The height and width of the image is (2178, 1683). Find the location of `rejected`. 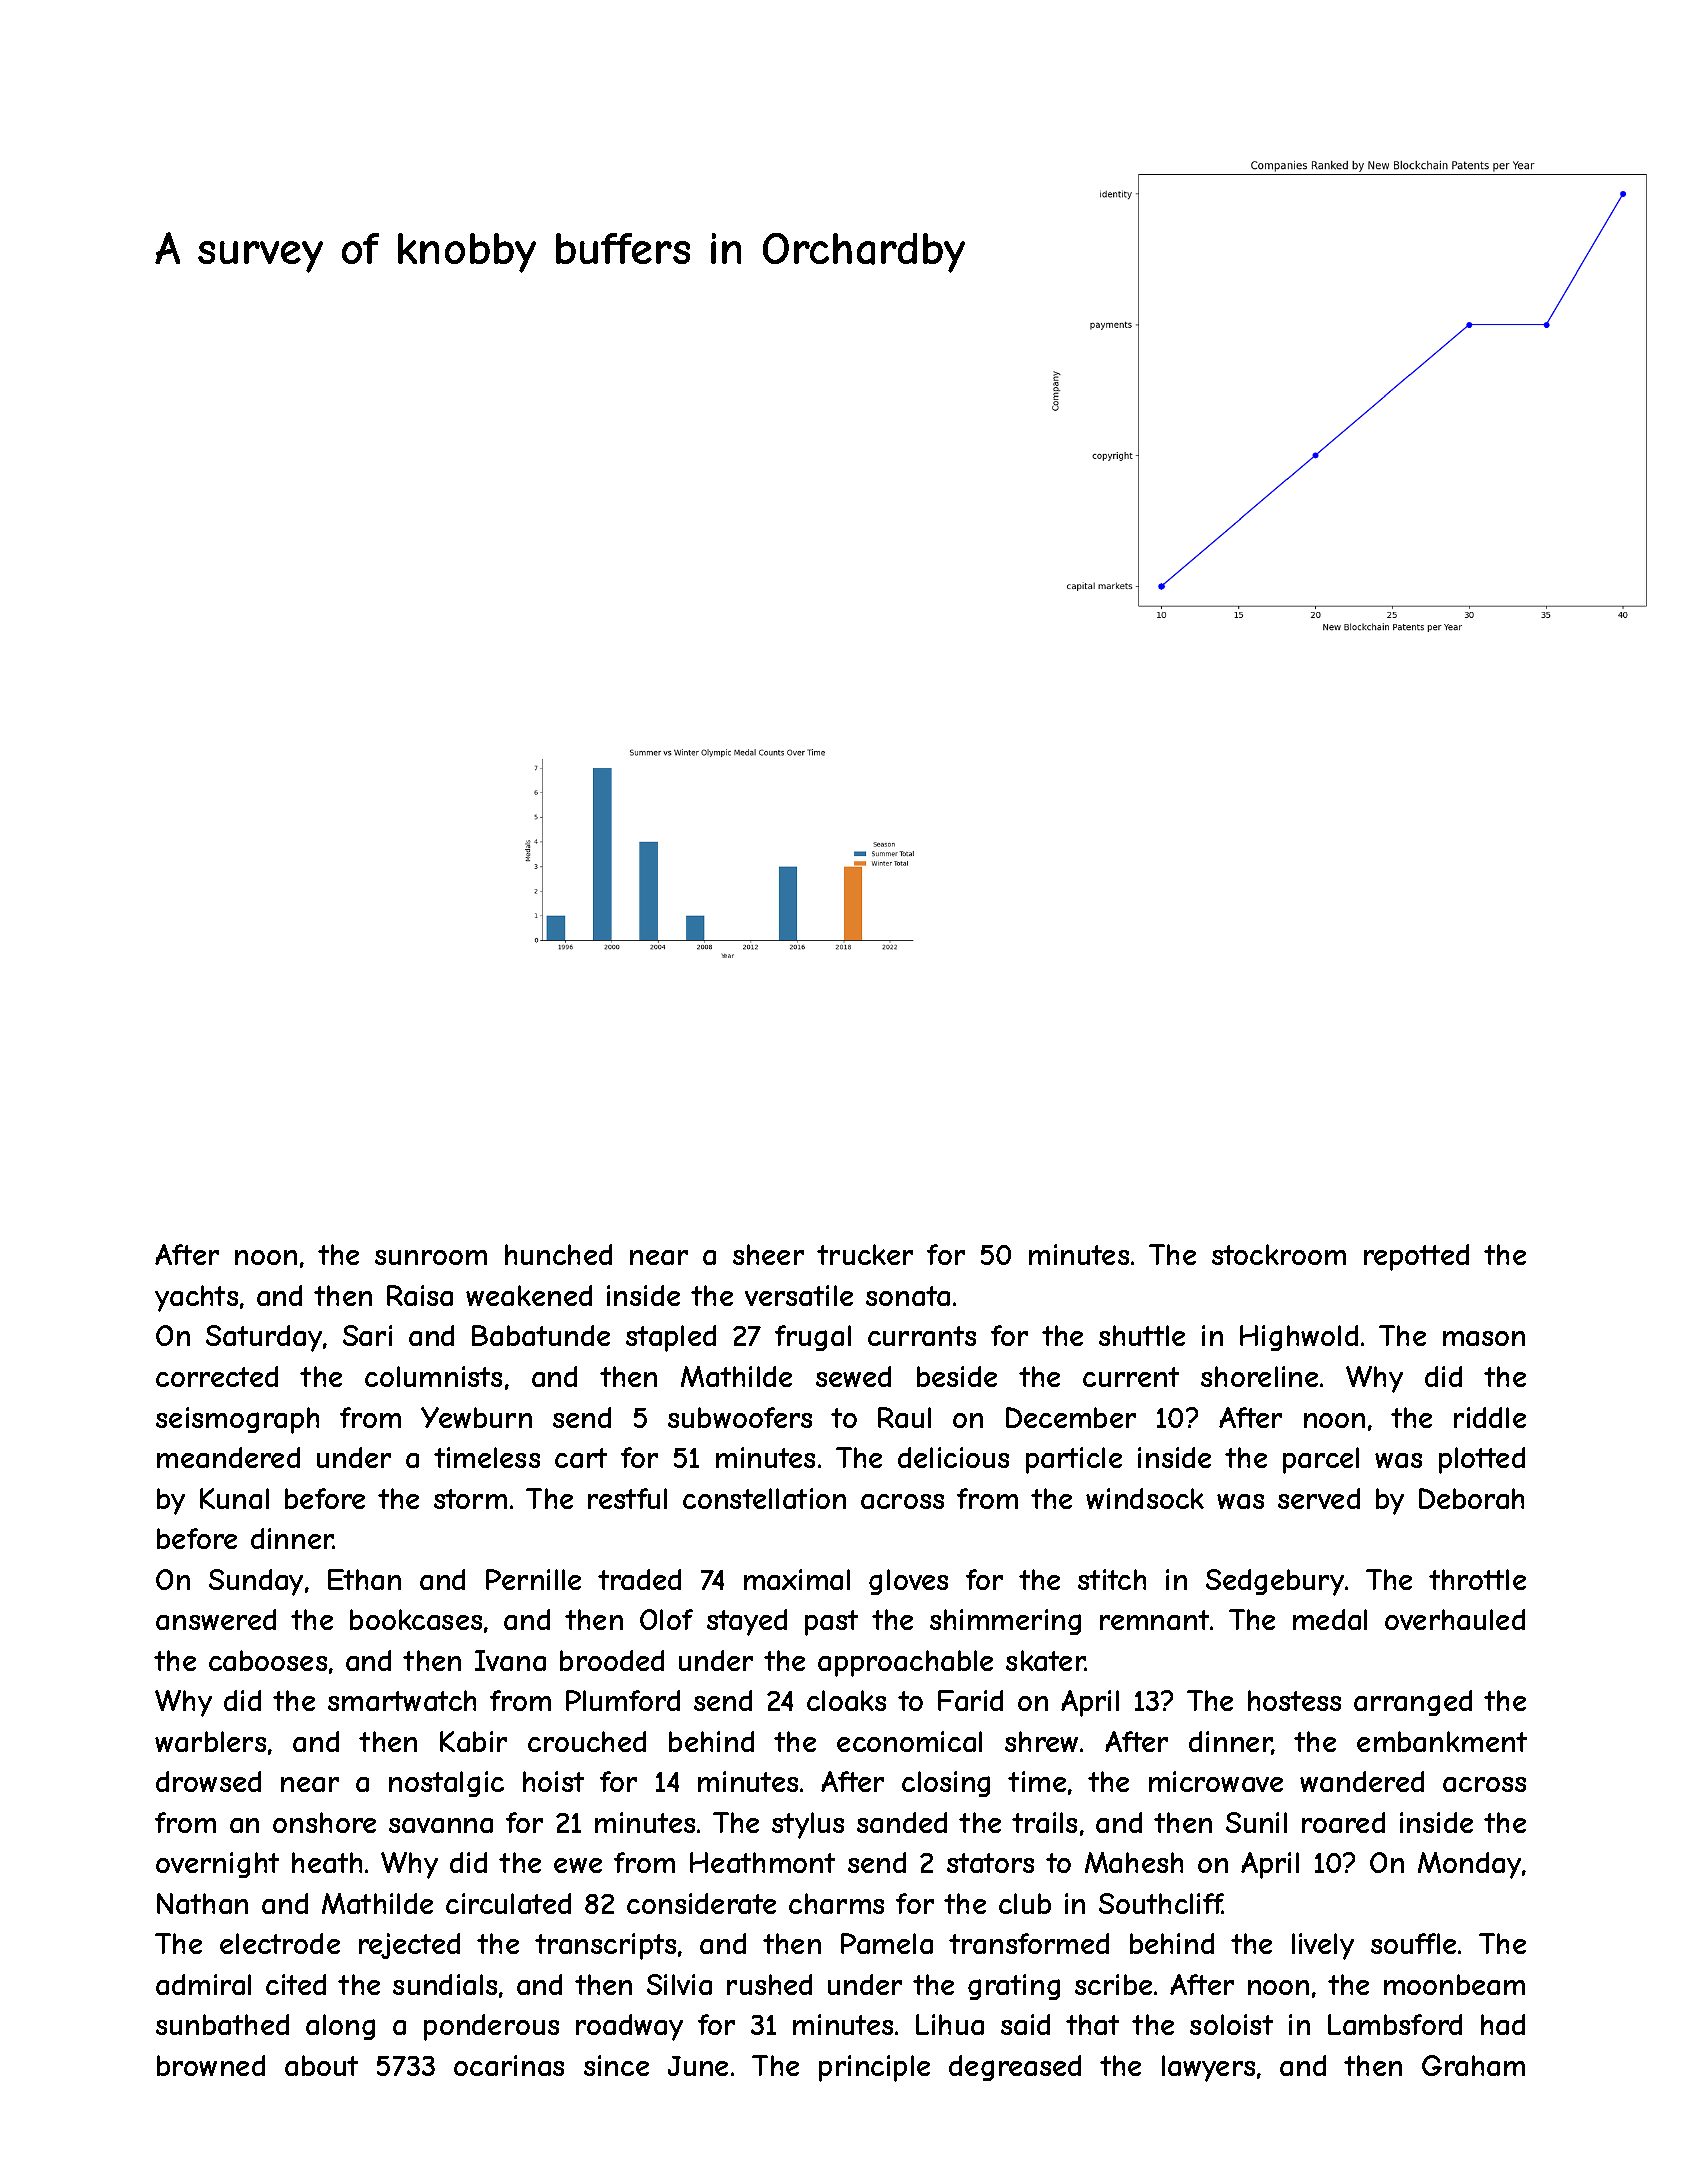

rejected is located at coordinates (409, 1946).
